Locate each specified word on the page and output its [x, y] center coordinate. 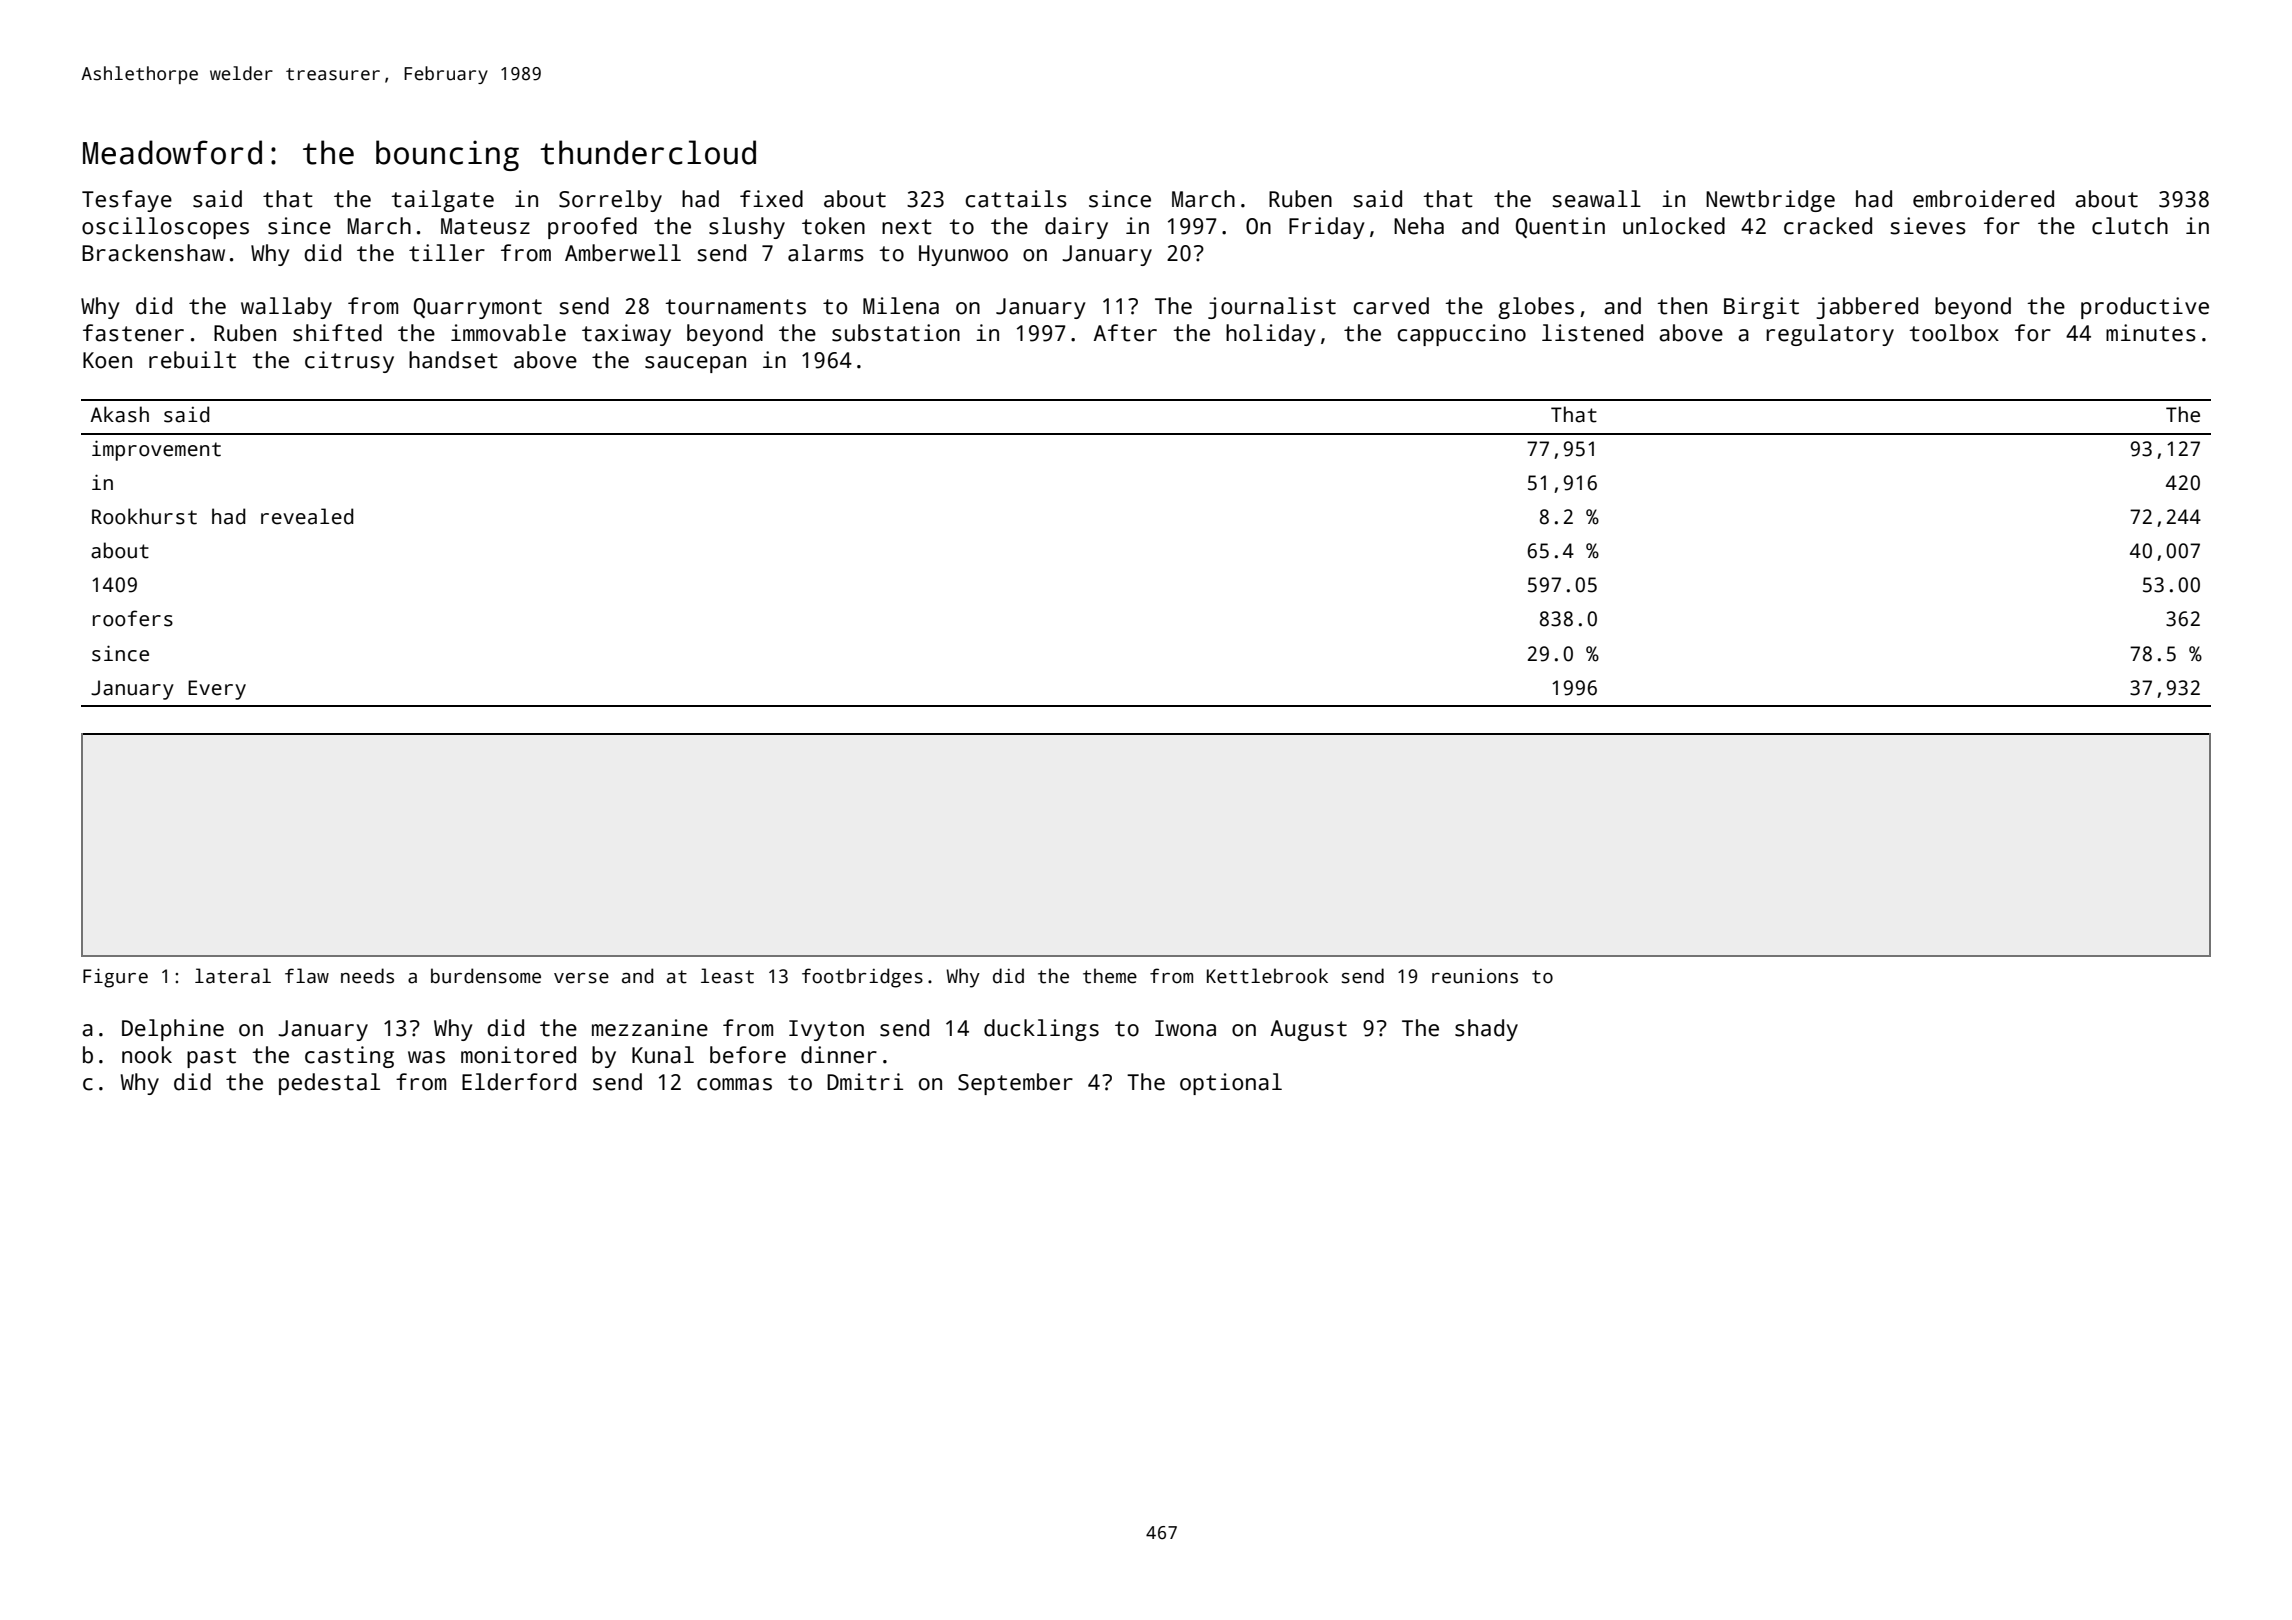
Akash [119, 414]
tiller [447, 253]
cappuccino [1461, 335]
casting [349, 1057]
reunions [1475, 976]
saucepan [695, 364]
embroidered [1983, 199]
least [727, 976]
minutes [2151, 333]
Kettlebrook [1267, 976]
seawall [1596, 199]
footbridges [862, 978]
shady [1486, 1030]
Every [217, 690]
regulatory [1830, 335]
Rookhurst [144, 516]
